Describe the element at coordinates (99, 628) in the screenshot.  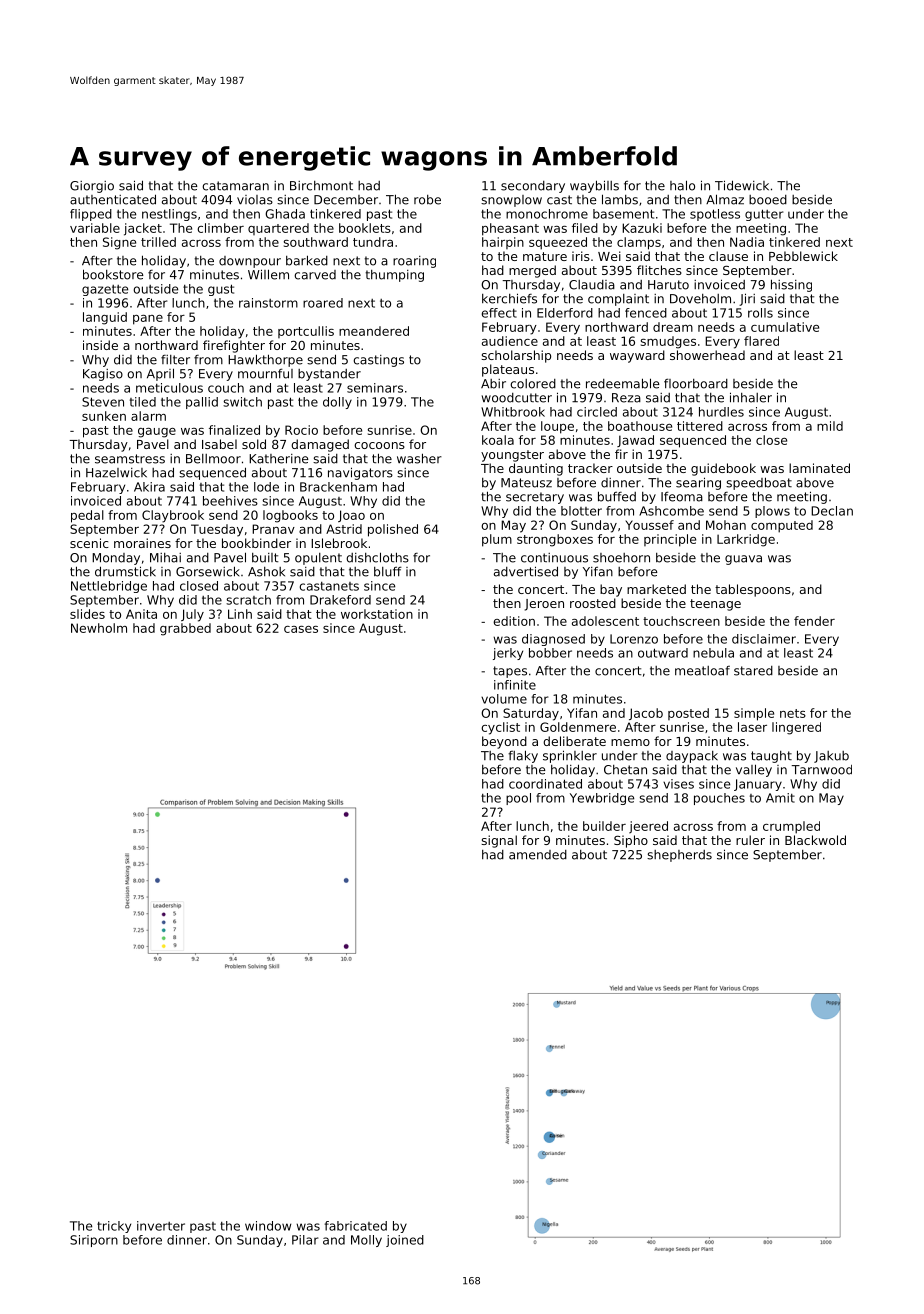
I see `Newholm` at that location.
